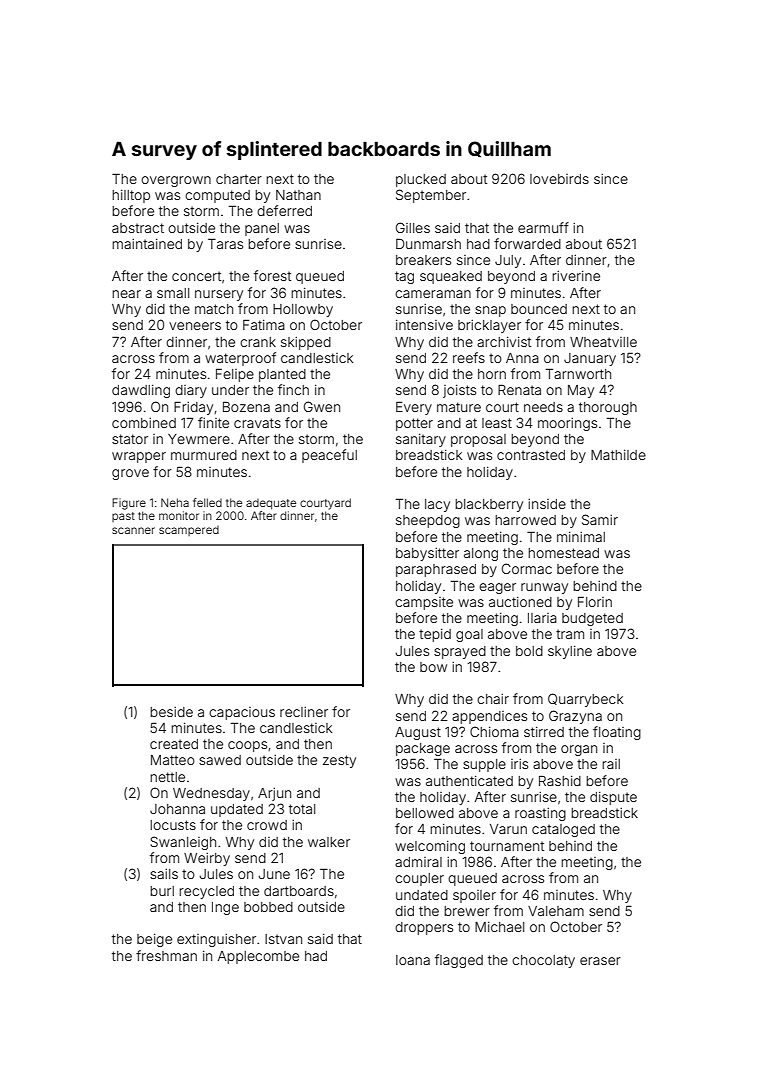 This screenshot has width=759, height=1077. I want to click on beside, so click(171, 712).
